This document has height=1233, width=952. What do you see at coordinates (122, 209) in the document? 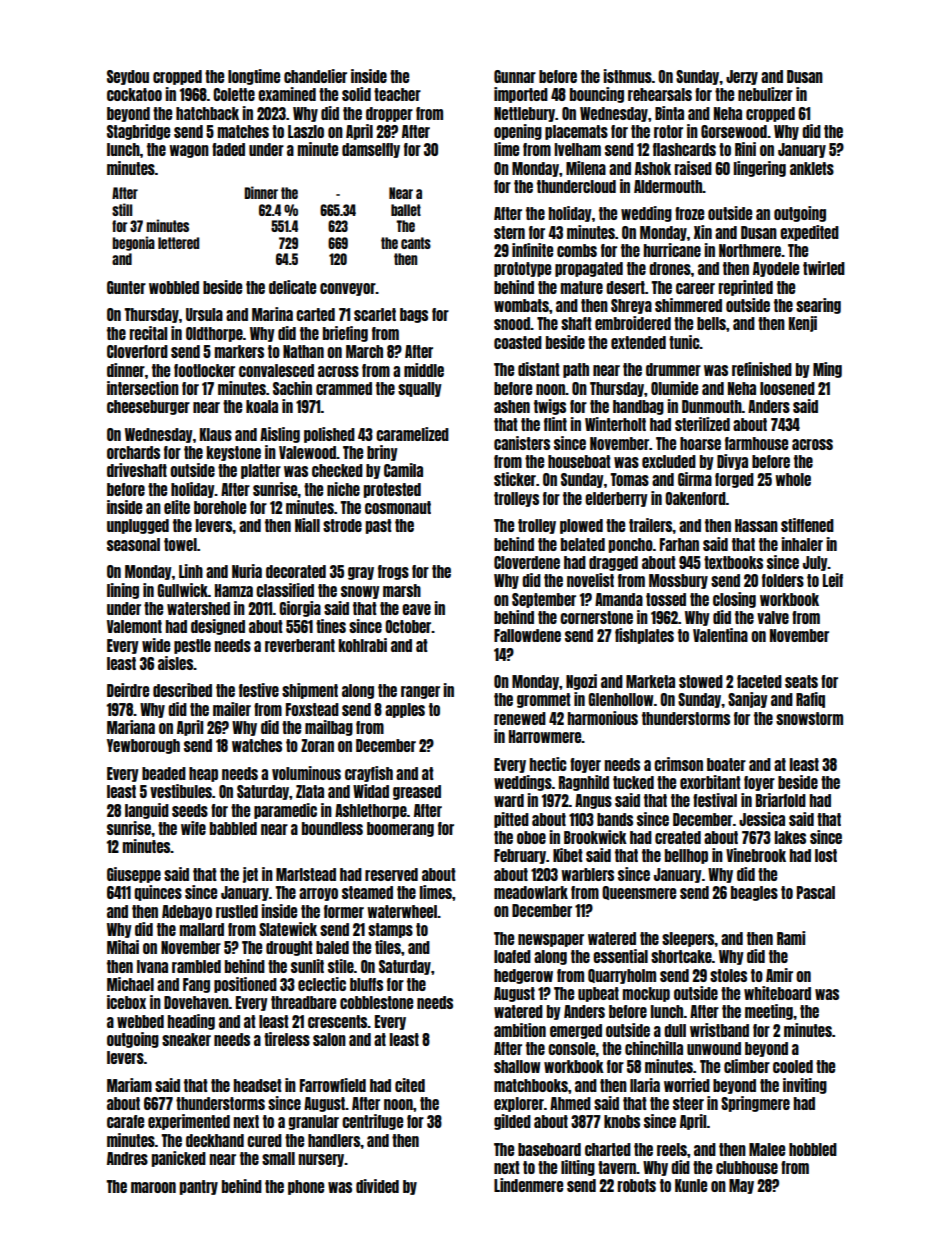
I see `still` at bounding box center [122, 209].
